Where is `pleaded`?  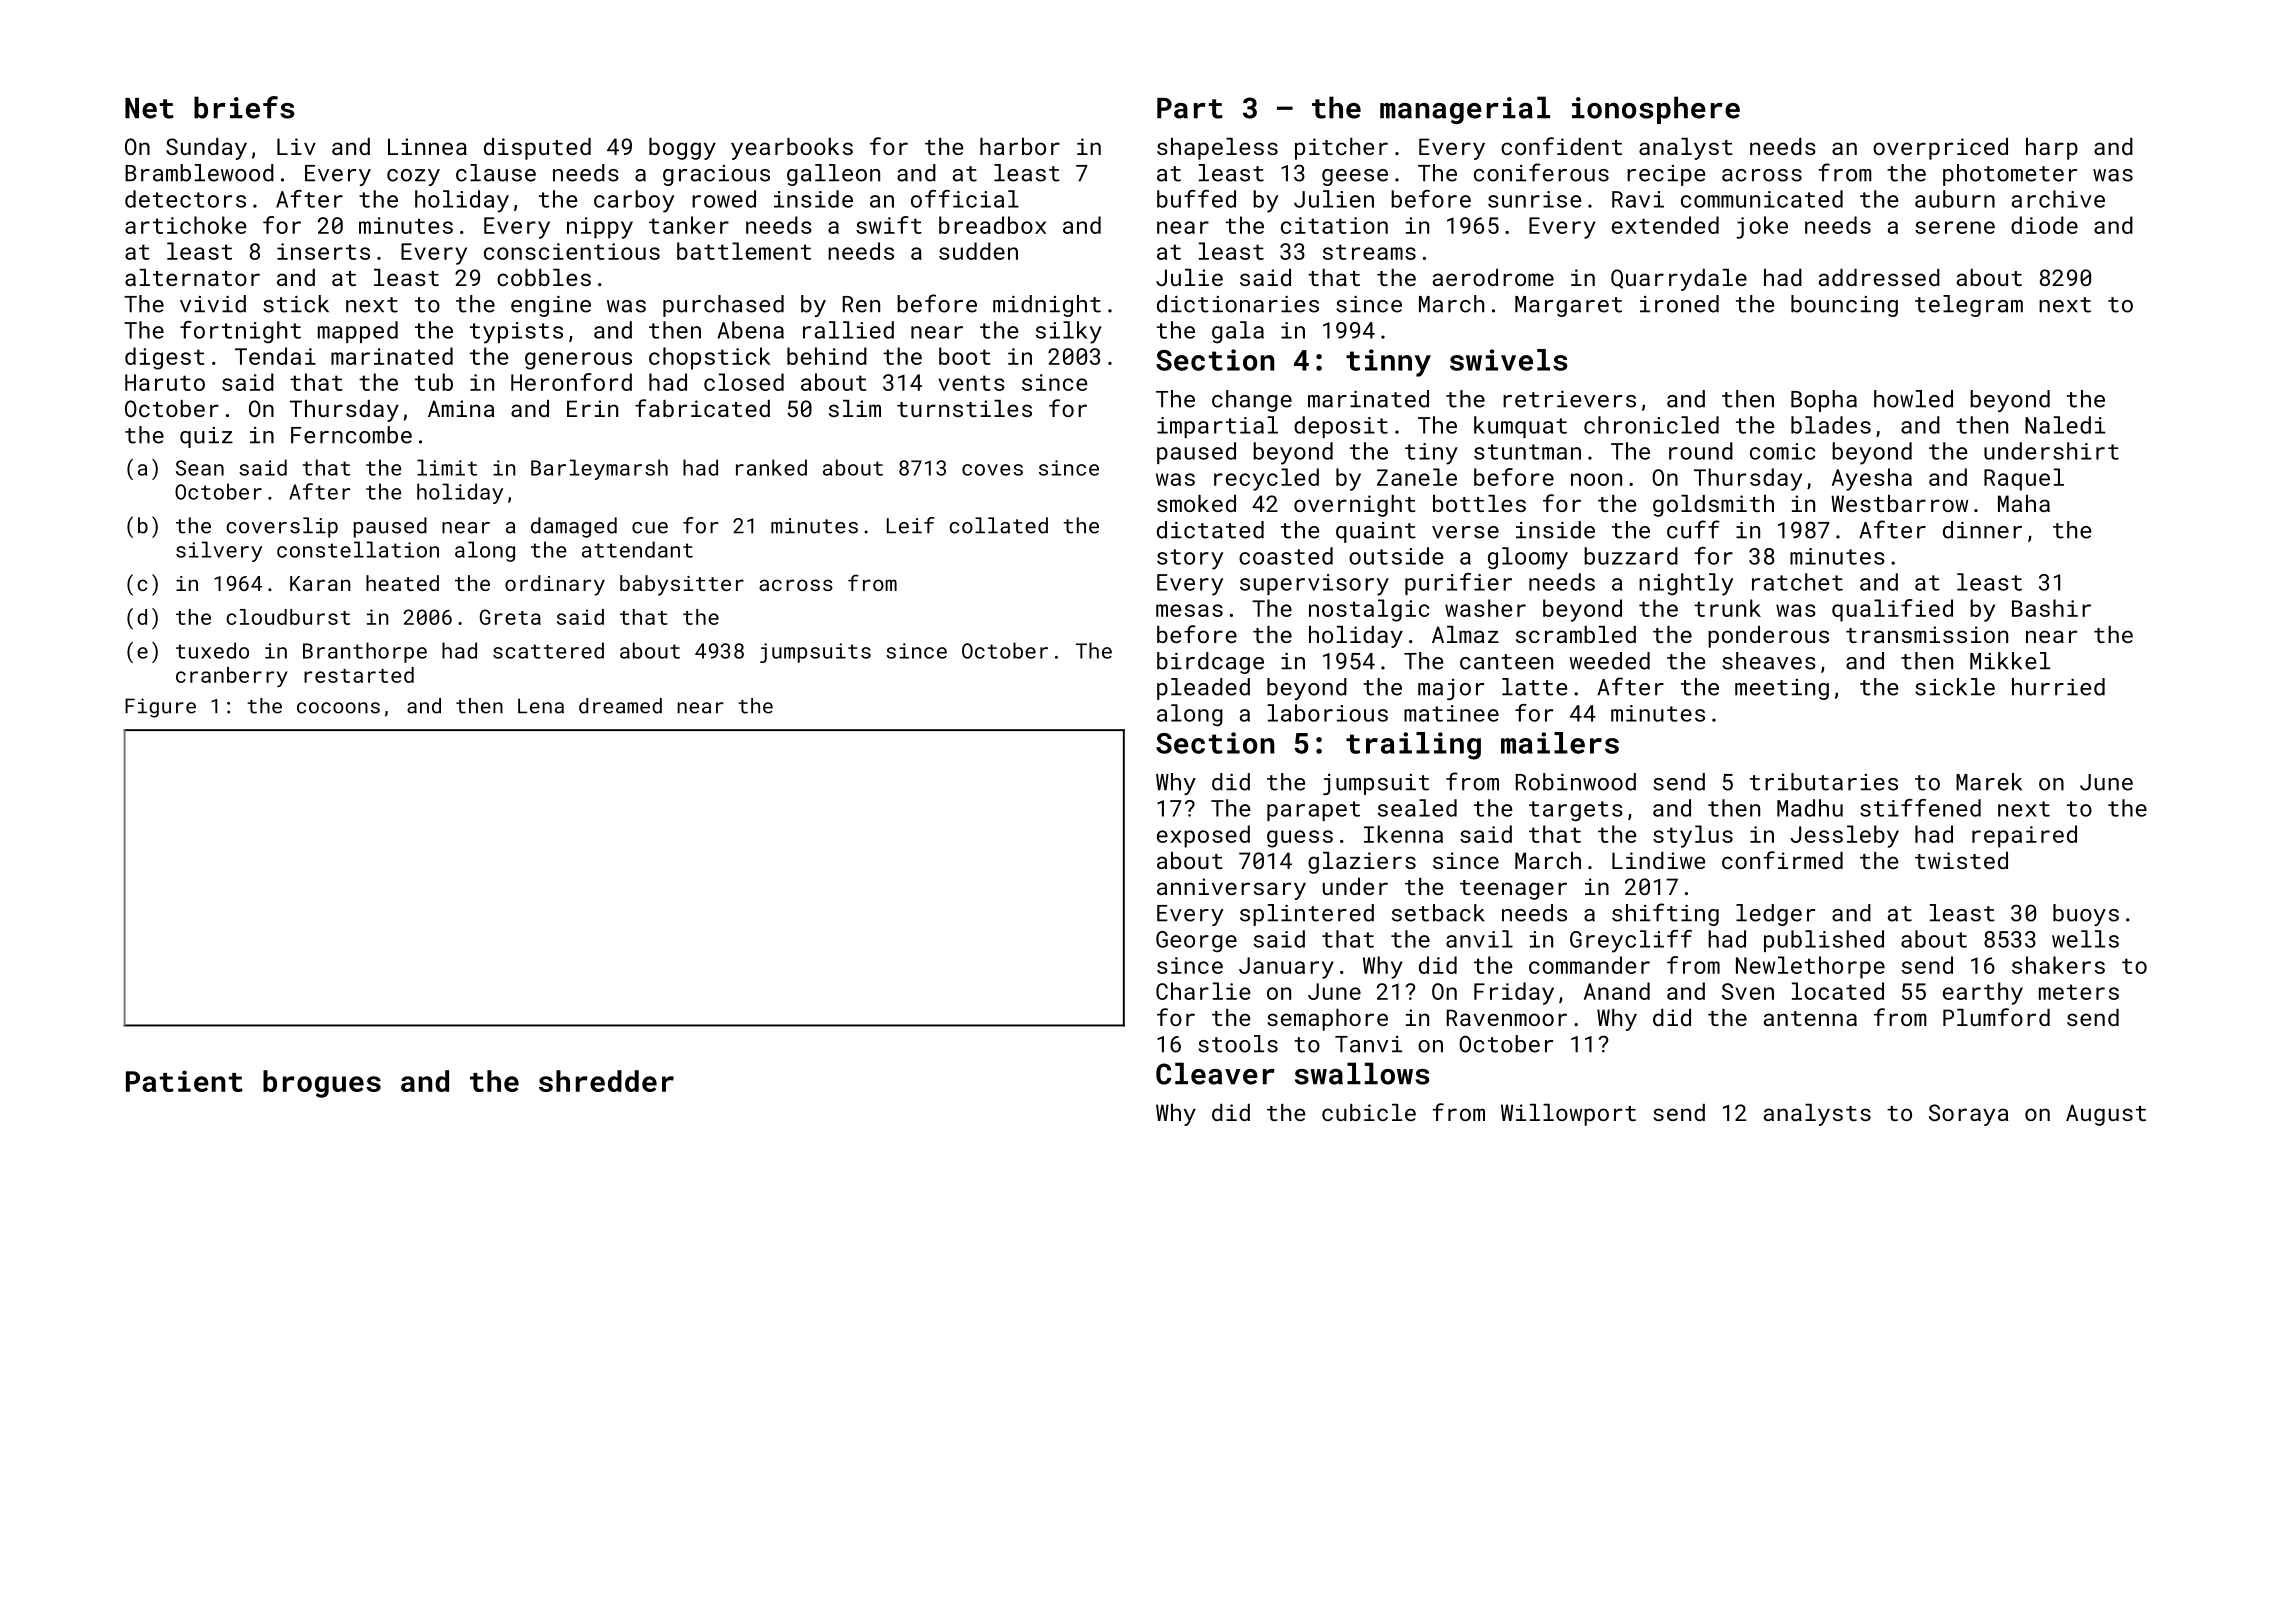
pleaded is located at coordinates (1203, 689).
